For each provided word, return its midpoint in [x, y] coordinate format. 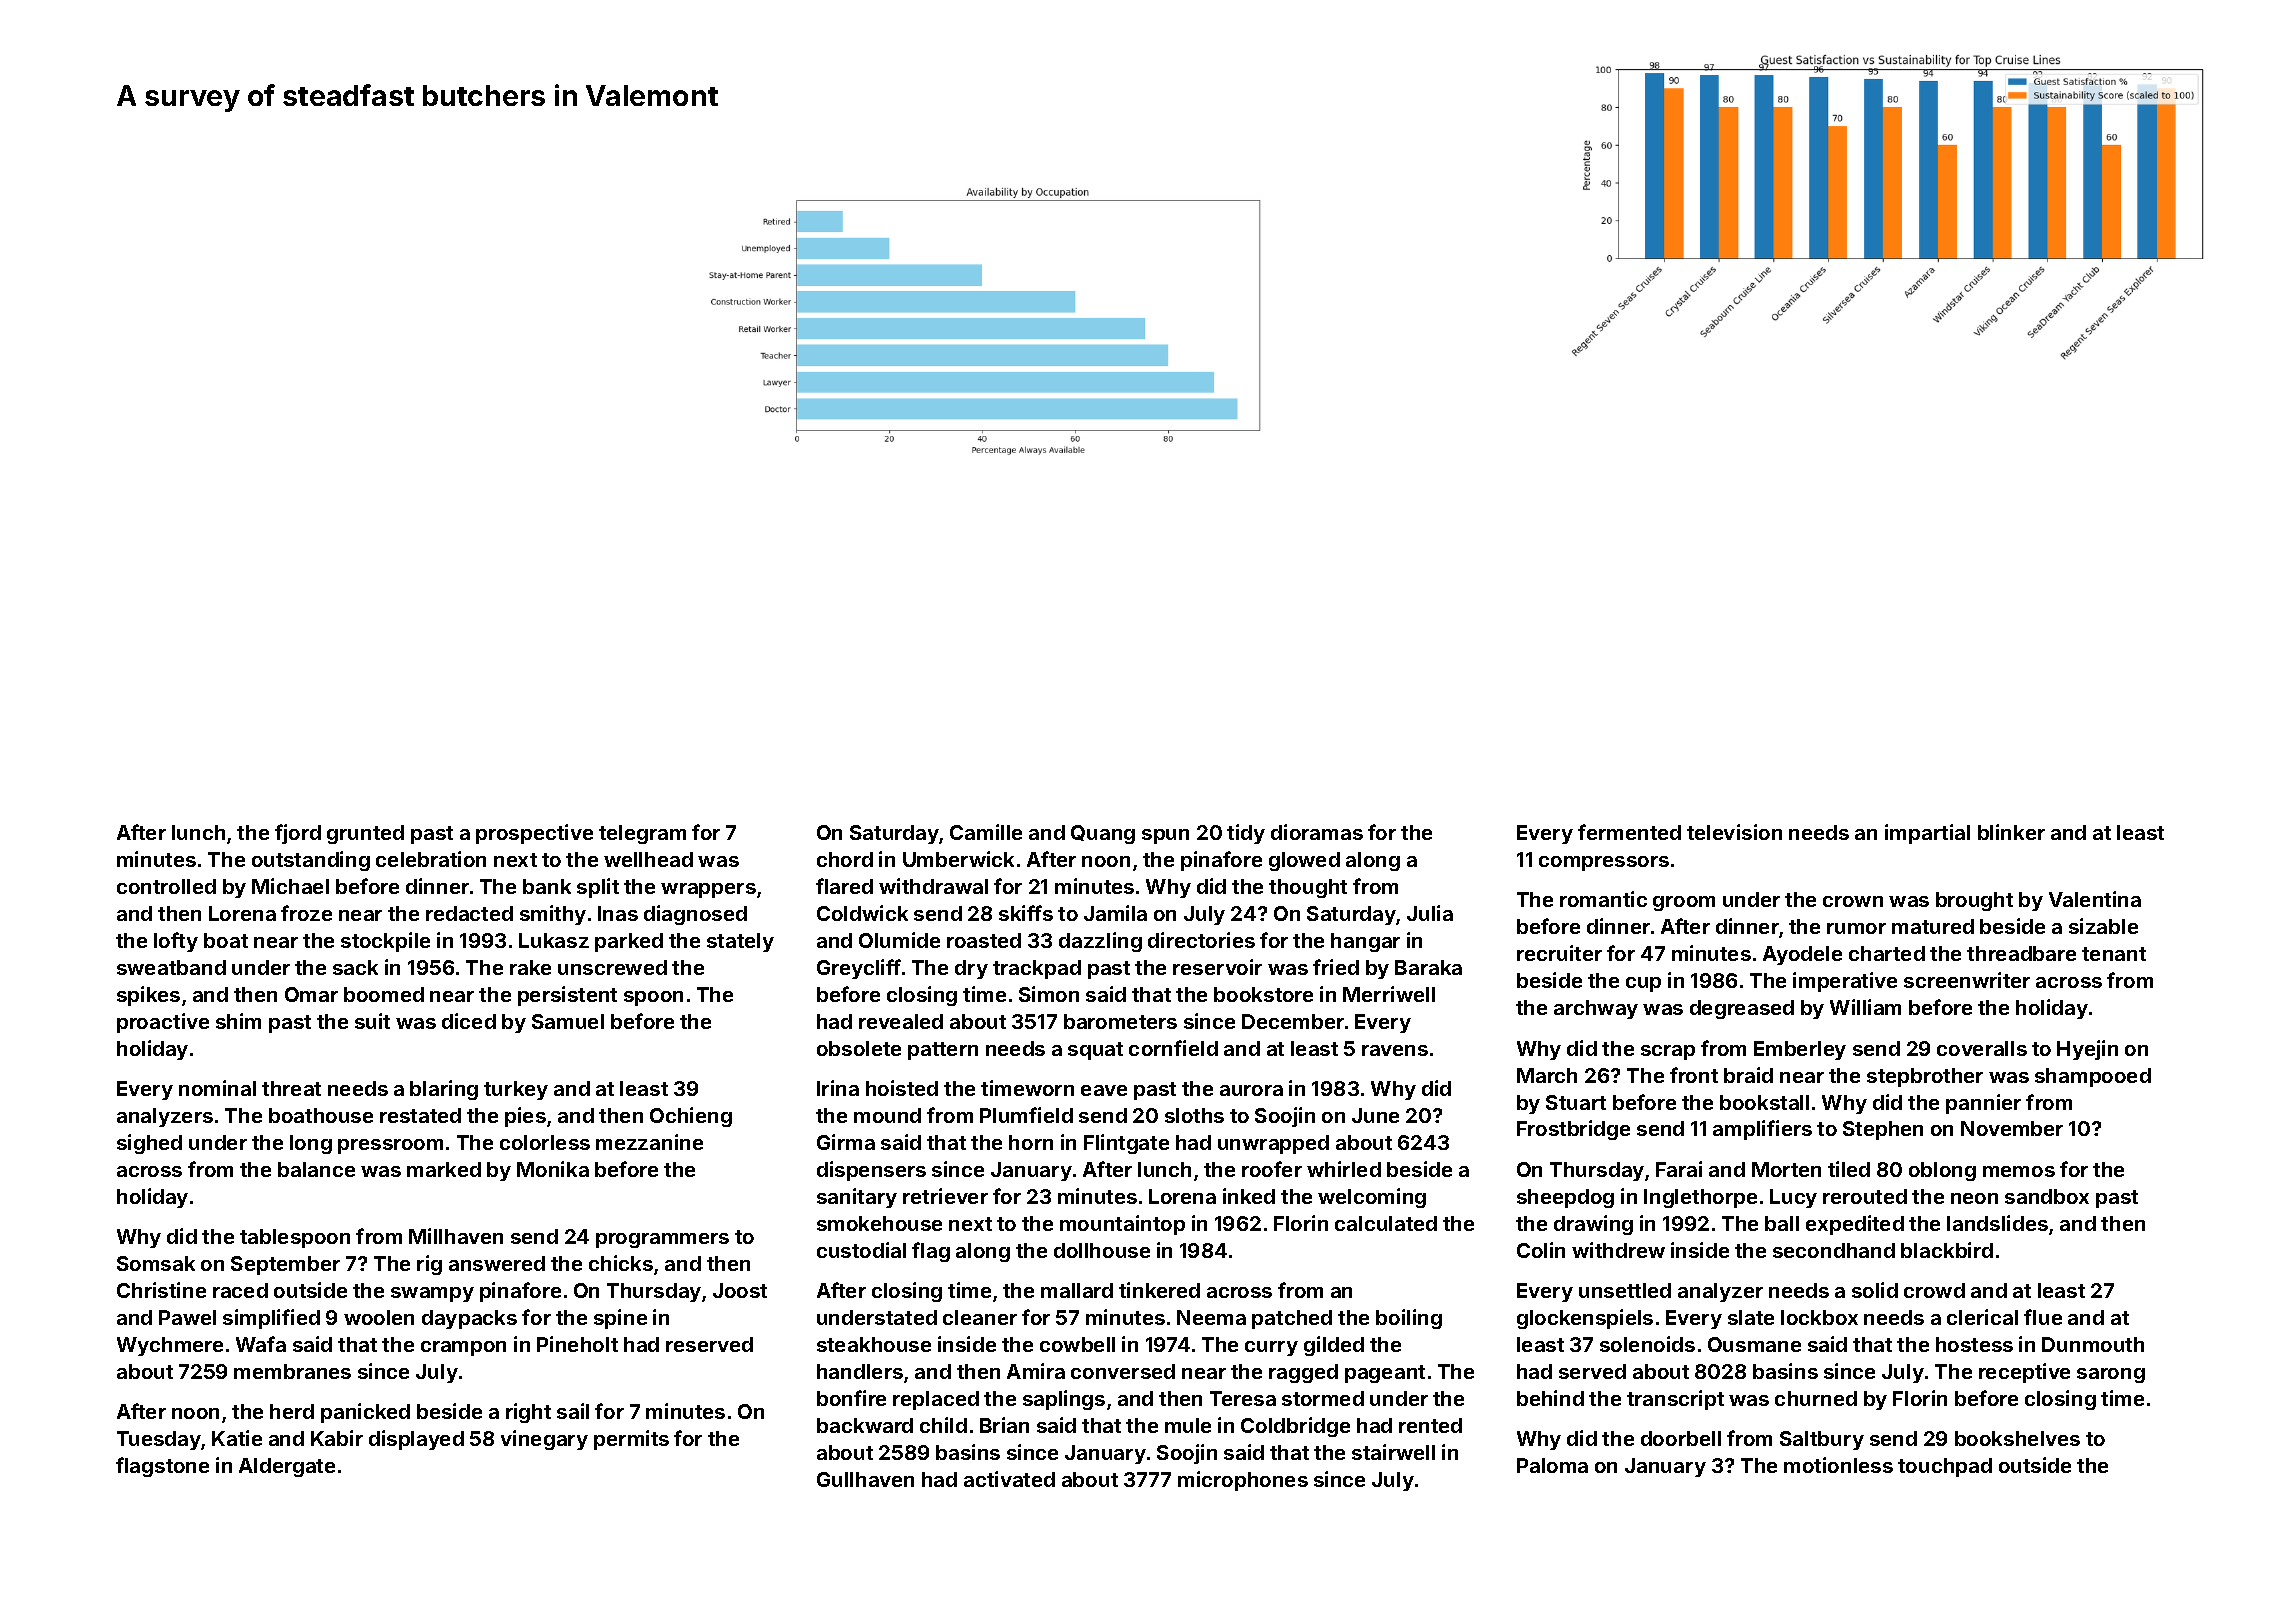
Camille [986, 832]
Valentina [2095, 899]
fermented [1629, 832]
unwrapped [1273, 1144]
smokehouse [879, 1223]
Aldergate [287, 1467]
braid [1748, 1075]
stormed [1323, 1398]
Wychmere [170, 1346]
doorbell [1681, 1438]
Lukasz [554, 940]
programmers [662, 1240]
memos [2019, 1171]
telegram [642, 834]
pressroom [390, 1146]
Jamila [1115, 913]
